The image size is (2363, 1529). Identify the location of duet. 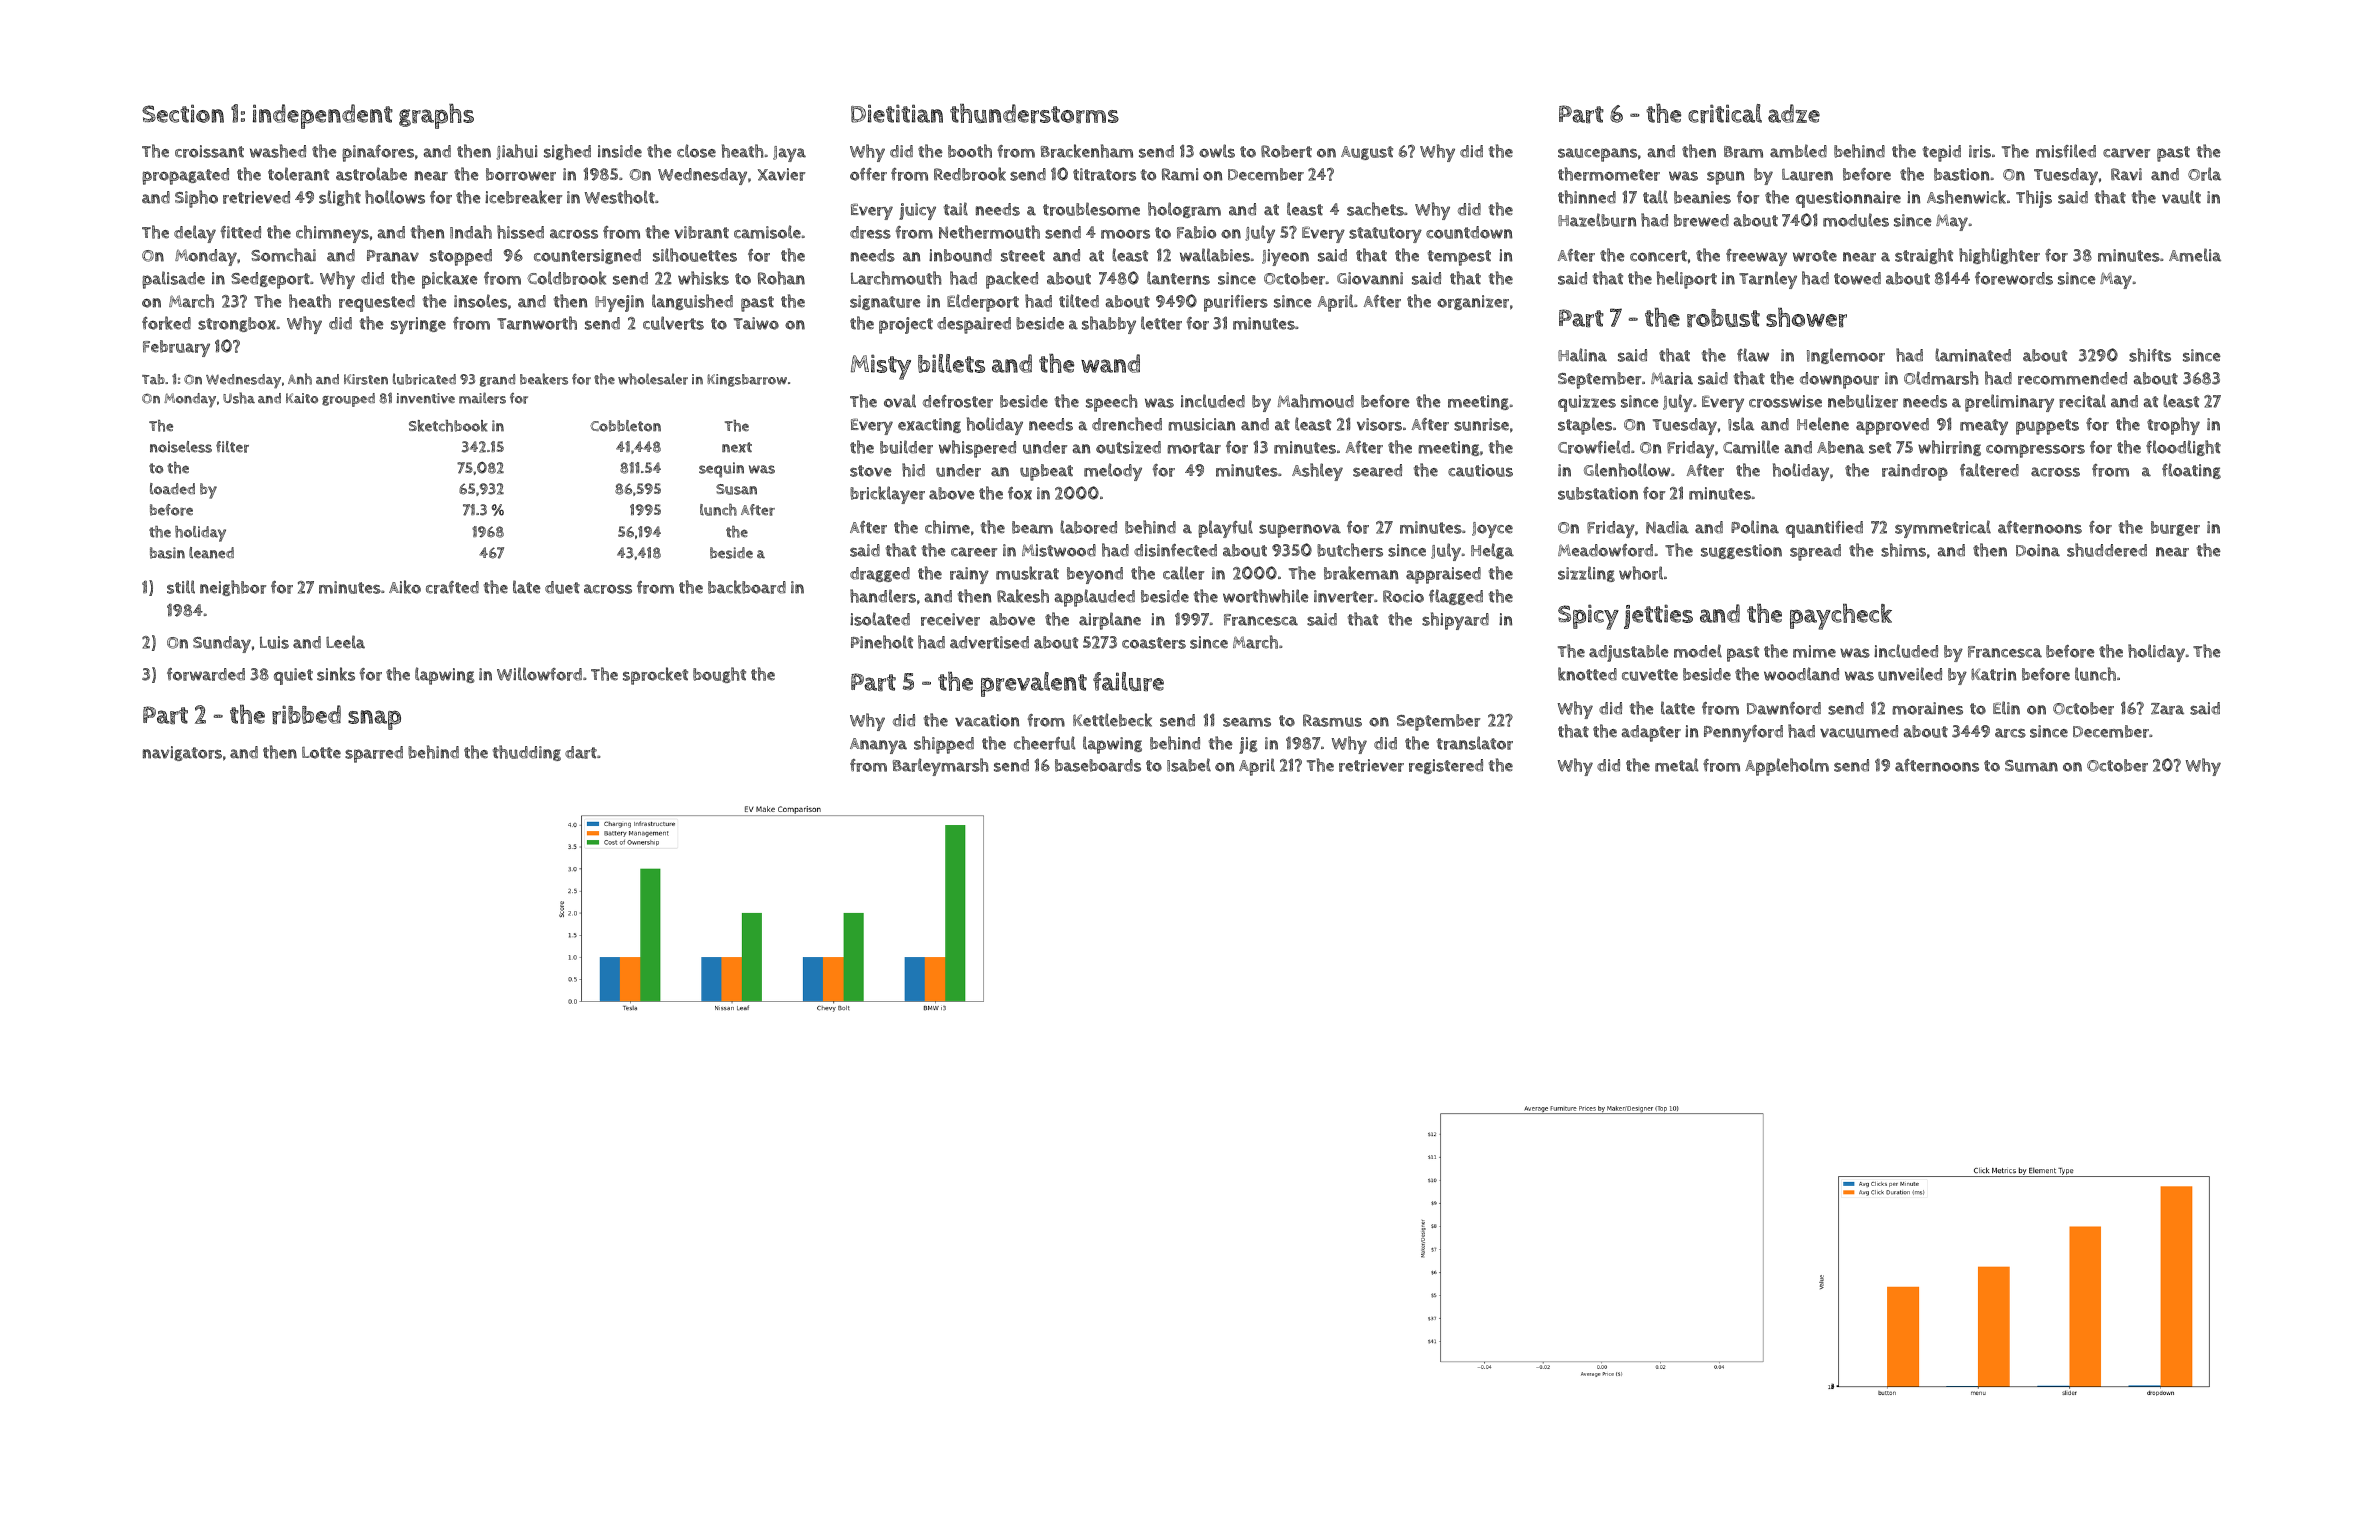
(562, 587).
